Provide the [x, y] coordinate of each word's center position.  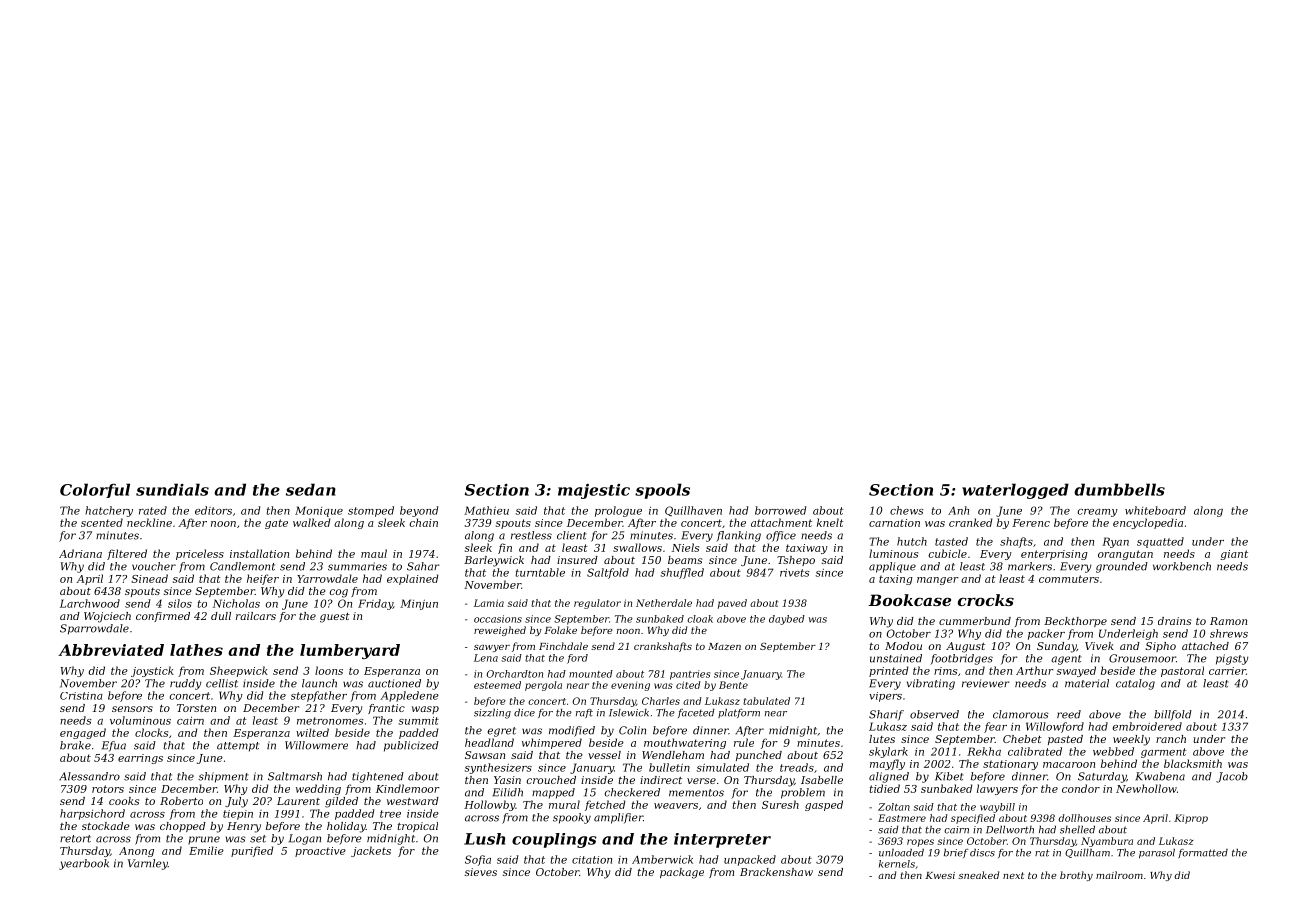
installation [259, 553]
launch [319, 683]
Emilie [206, 850]
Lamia [489, 603]
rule [744, 742]
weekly [1131, 740]
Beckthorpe [1075, 622]
